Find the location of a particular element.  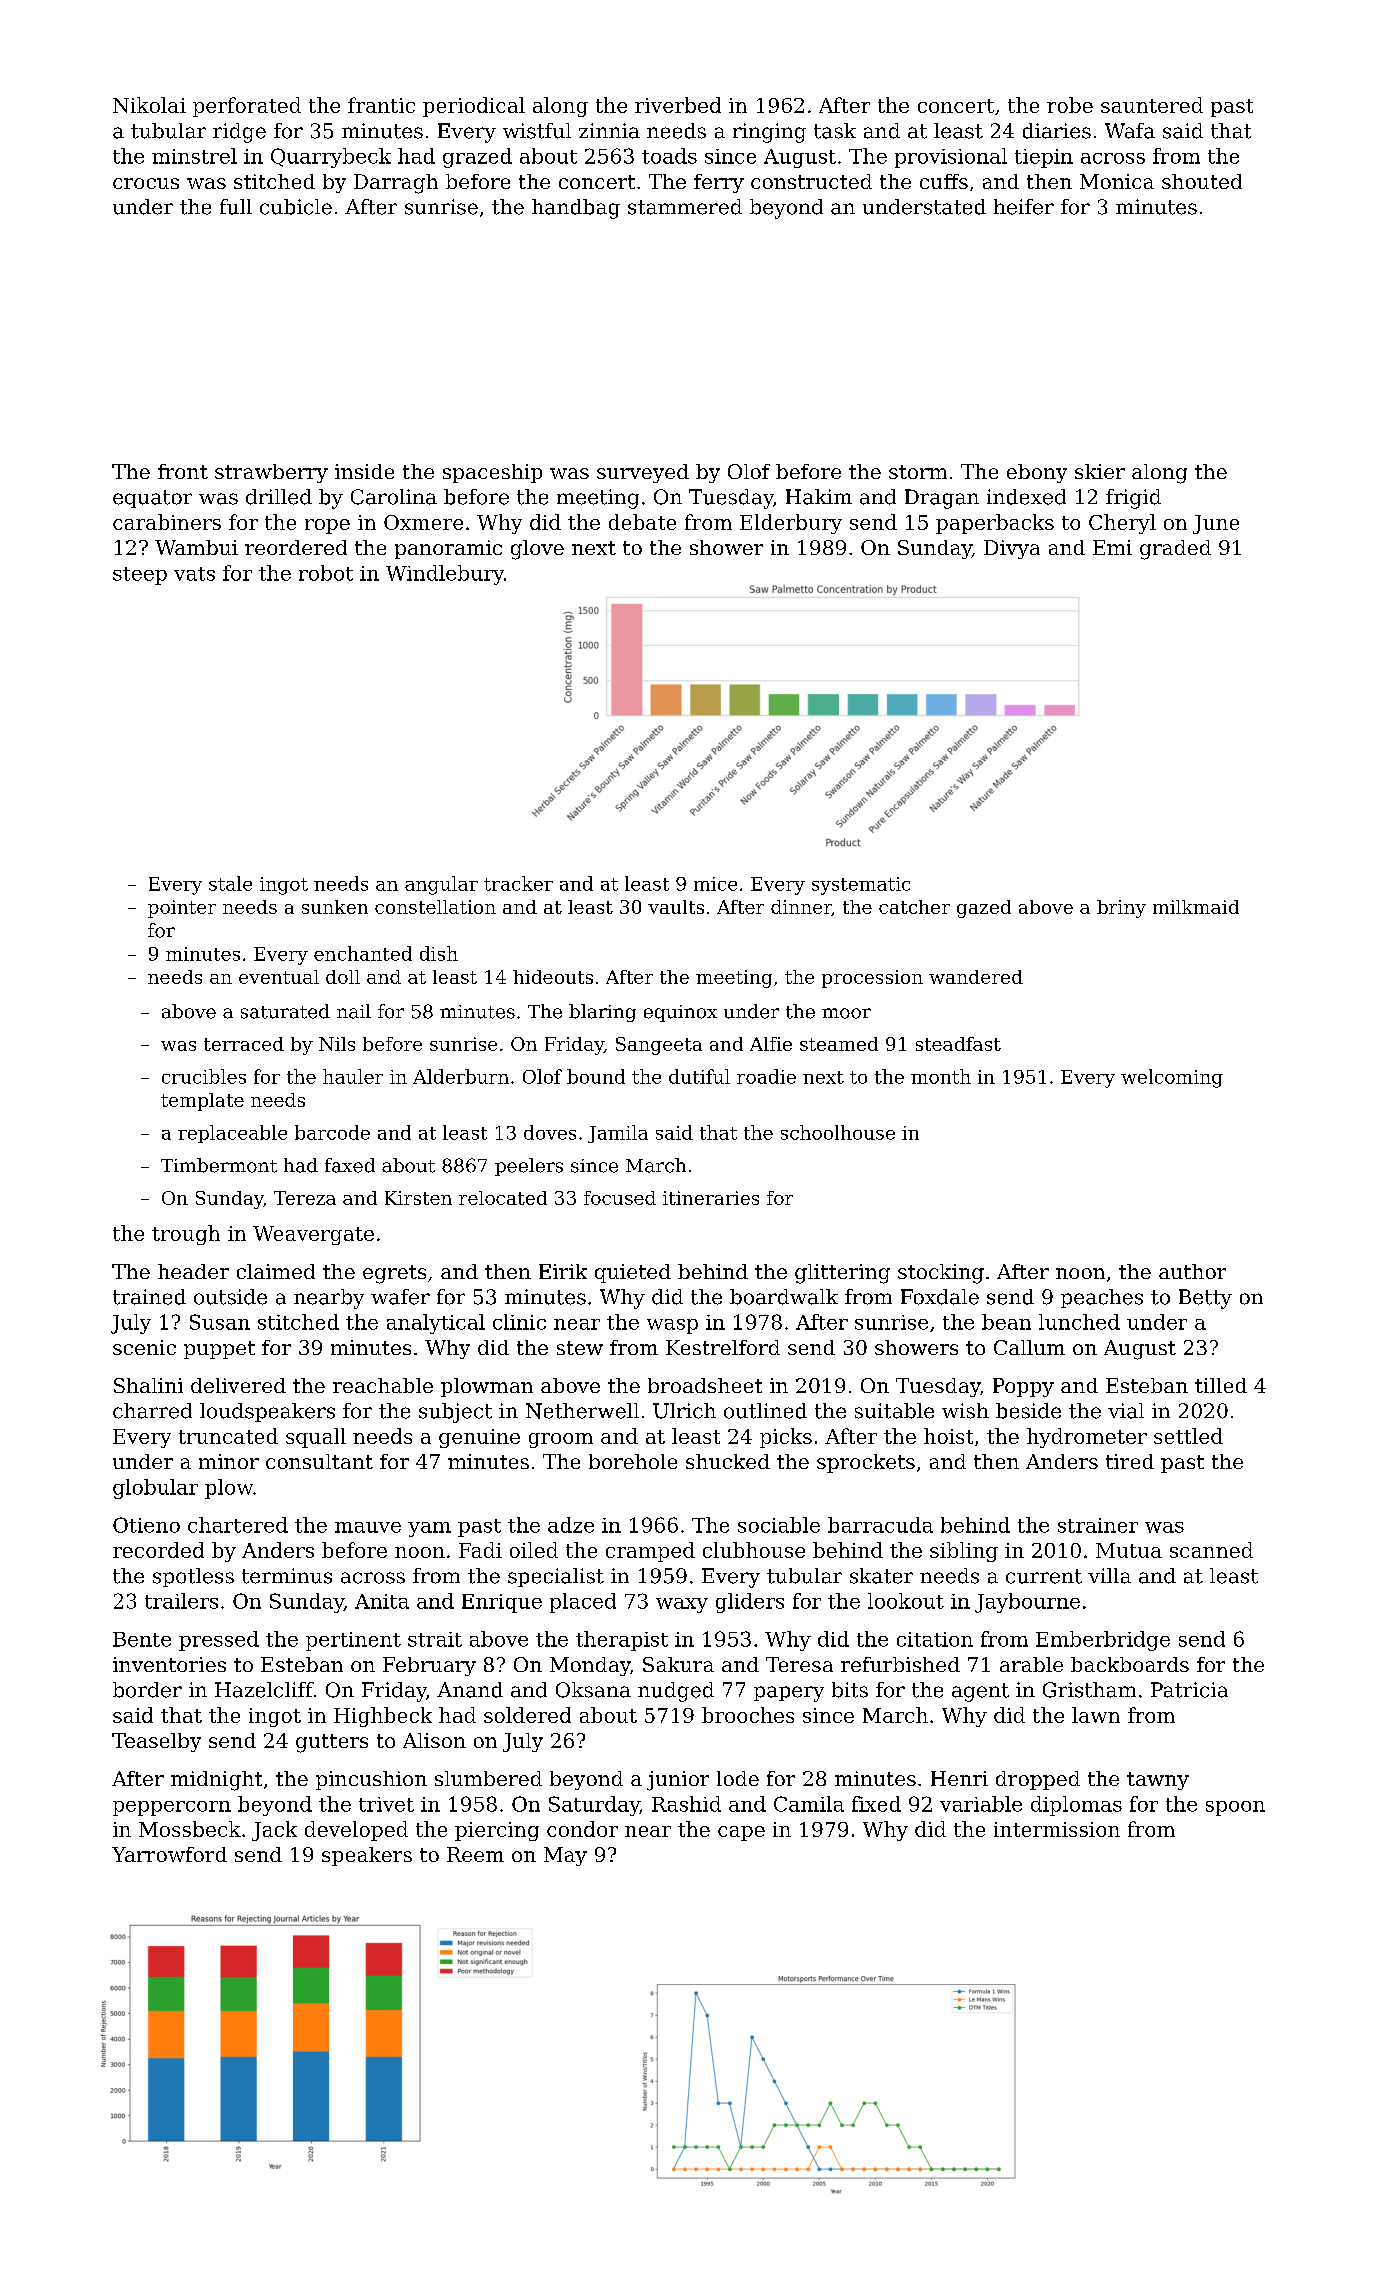

briny is located at coordinates (1121, 909).
